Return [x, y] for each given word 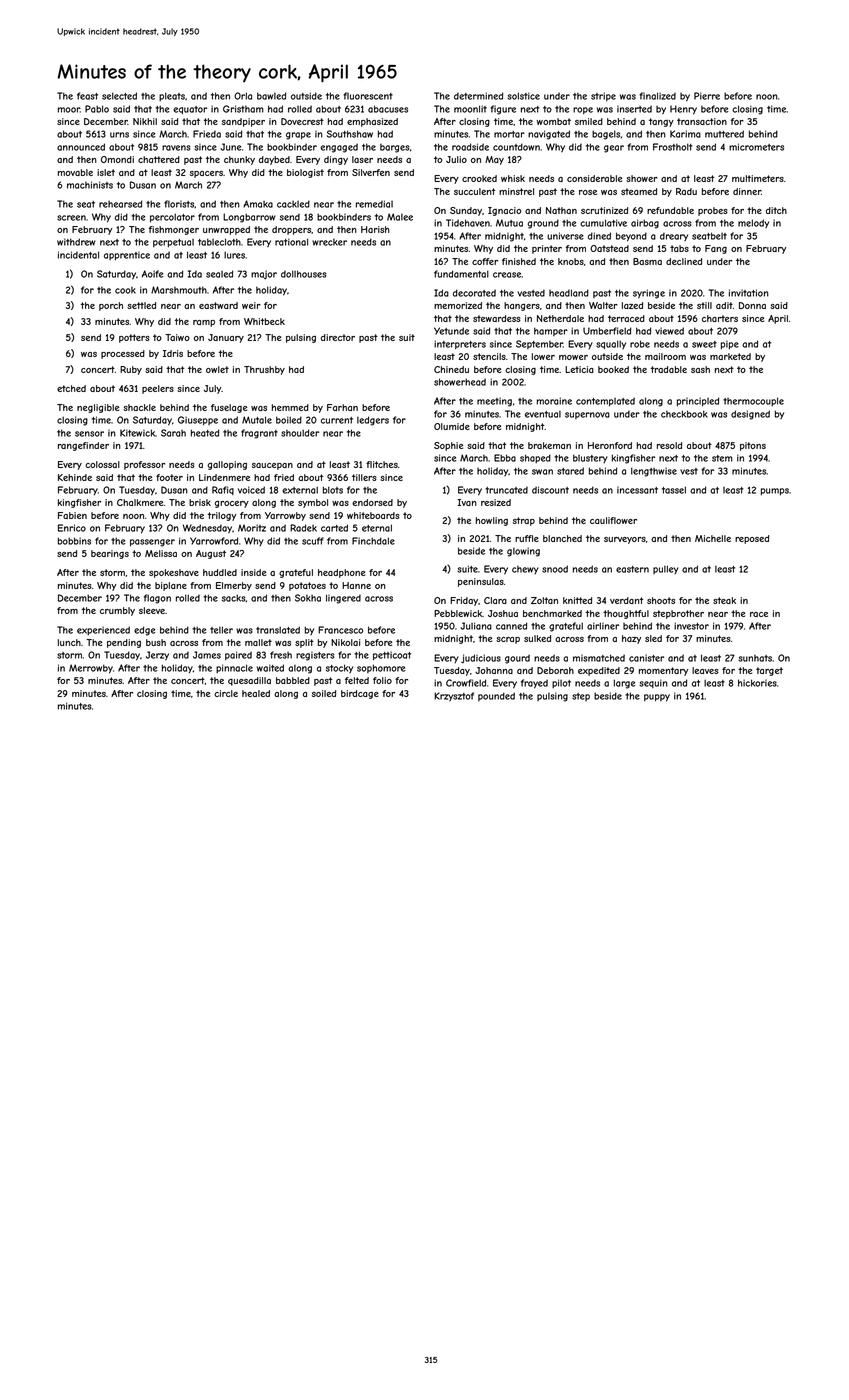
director [338, 337]
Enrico [72, 528]
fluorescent [368, 96]
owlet [217, 369]
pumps [775, 492]
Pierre [707, 96]
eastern [632, 569]
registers [315, 656]
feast [87, 96]
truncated [506, 490]
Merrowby [91, 669]
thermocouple [753, 401]
